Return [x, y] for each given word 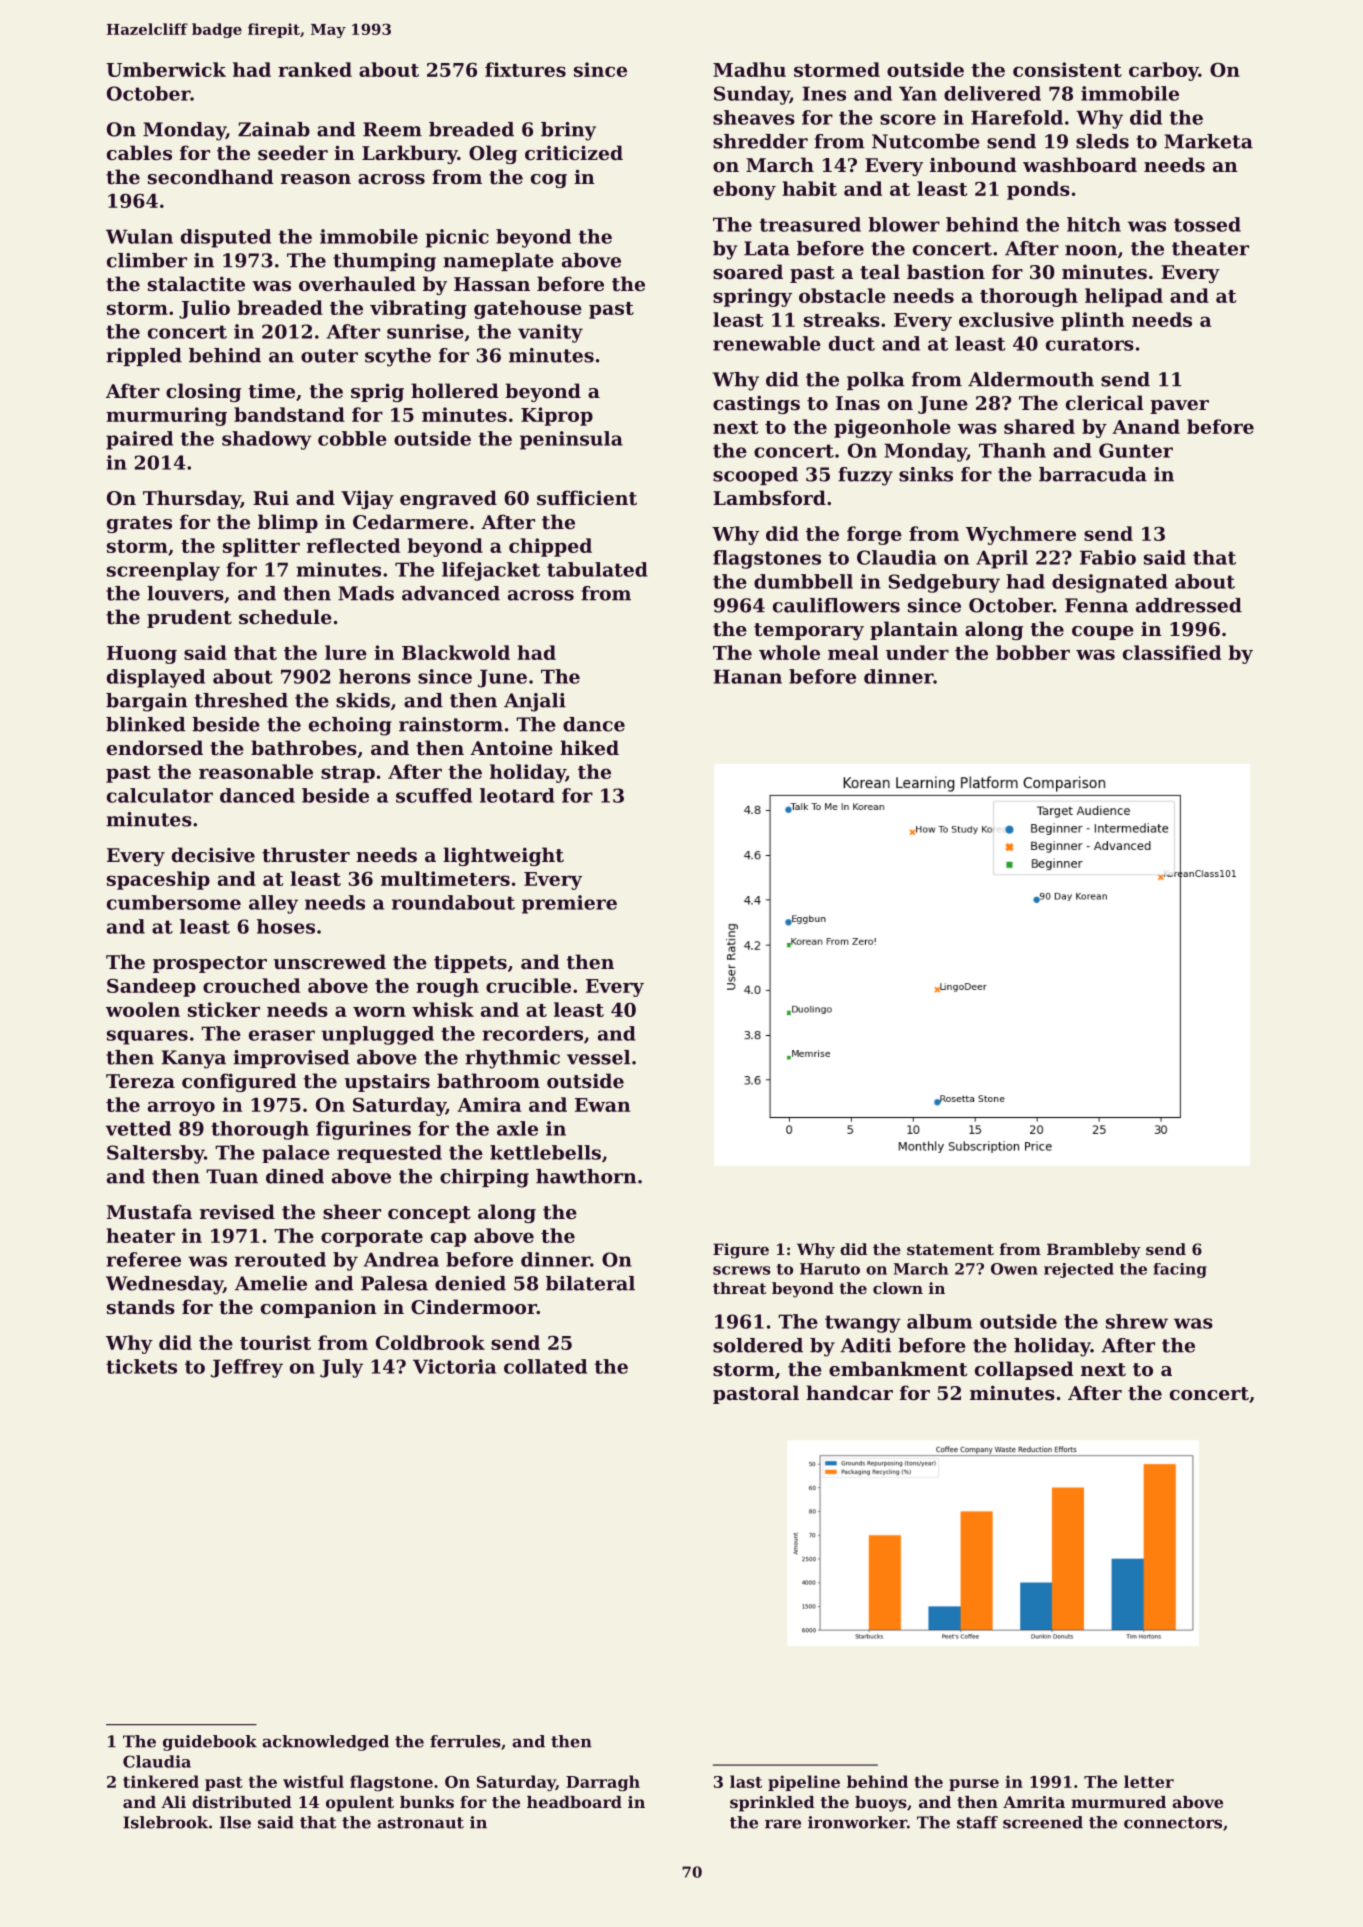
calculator [160, 795]
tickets [141, 1366]
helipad [1124, 297]
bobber [1033, 652]
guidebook [210, 1743]
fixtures [525, 69]
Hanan [747, 676]
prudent [189, 618]
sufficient [587, 498]
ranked [315, 69]
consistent [1067, 69]
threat [739, 1288]
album [939, 1321]
